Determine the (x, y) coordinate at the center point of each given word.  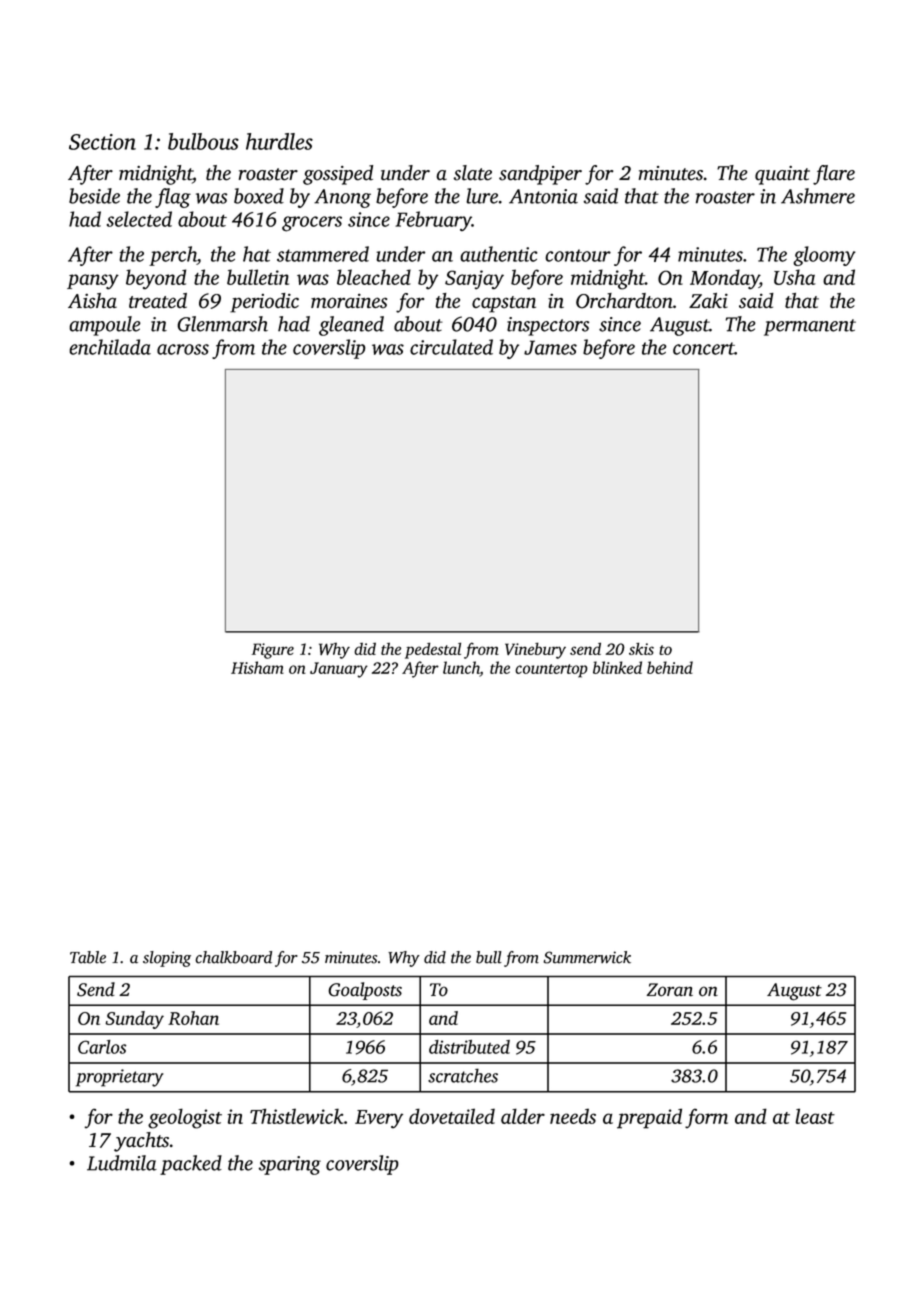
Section (102, 142)
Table (88, 957)
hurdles (279, 141)
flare (834, 175)
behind (670, 667)
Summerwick (587, 957)
